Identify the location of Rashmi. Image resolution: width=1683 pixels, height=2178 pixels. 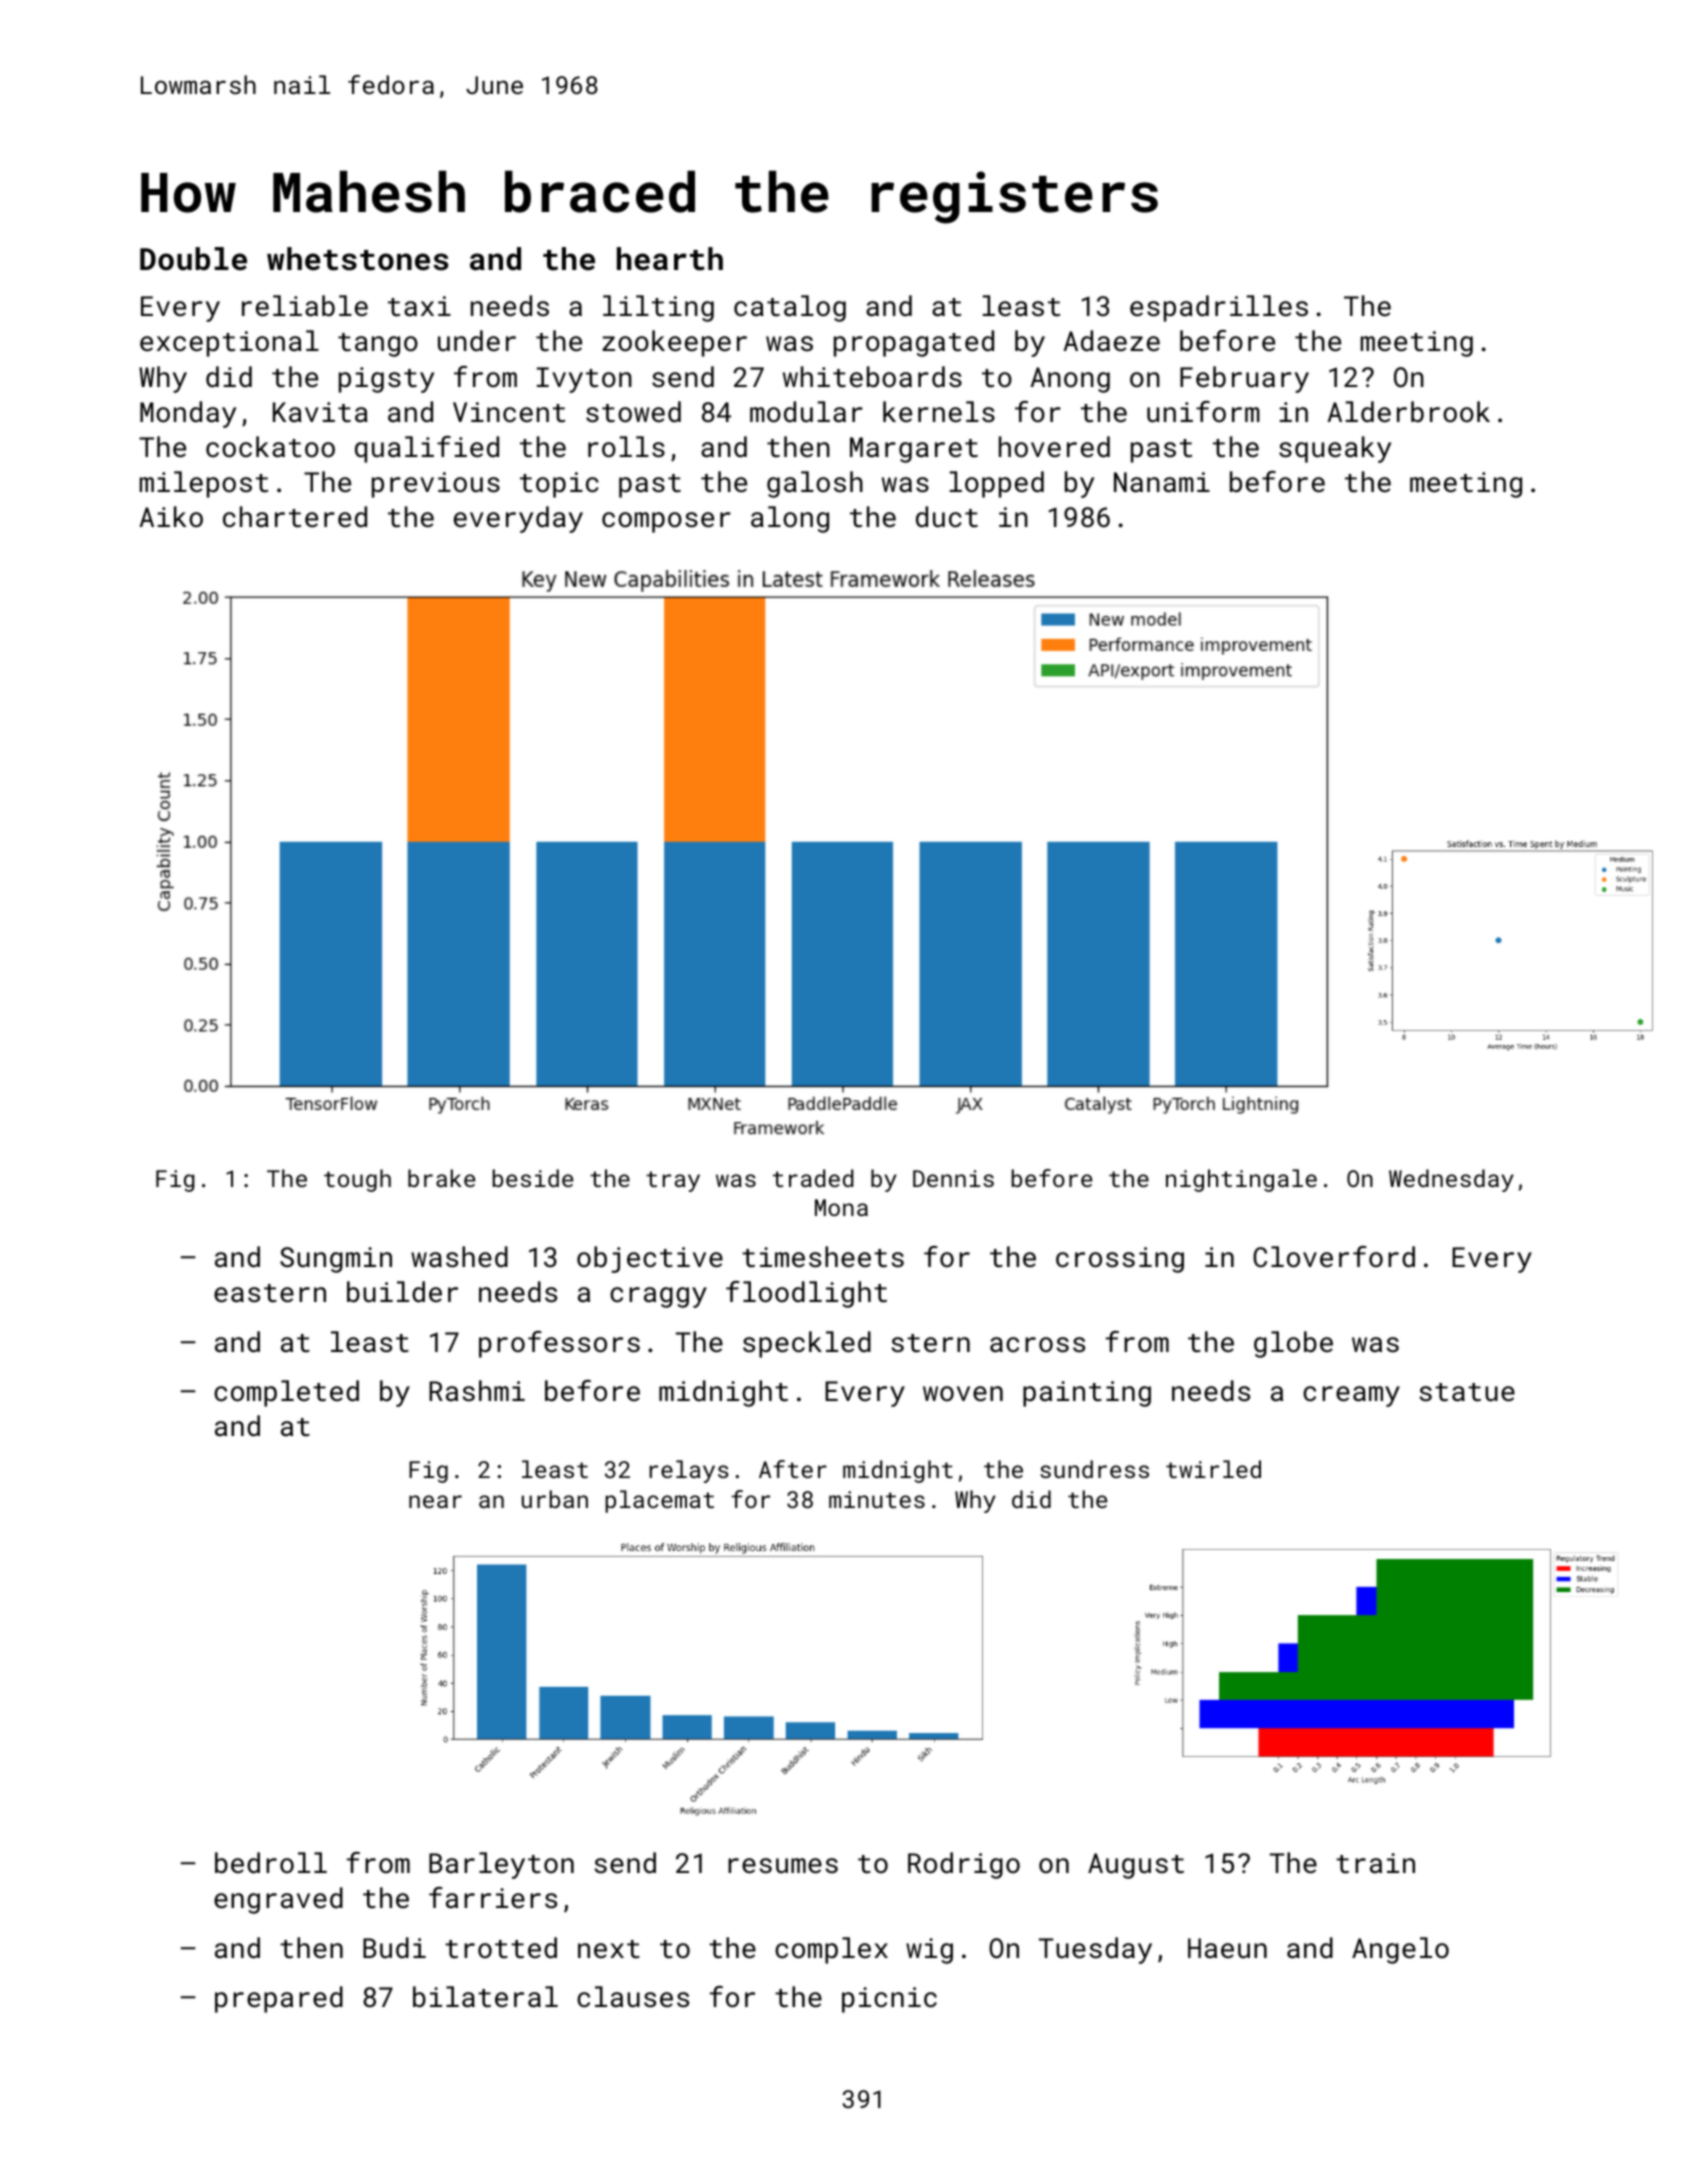
(477, 1391).
